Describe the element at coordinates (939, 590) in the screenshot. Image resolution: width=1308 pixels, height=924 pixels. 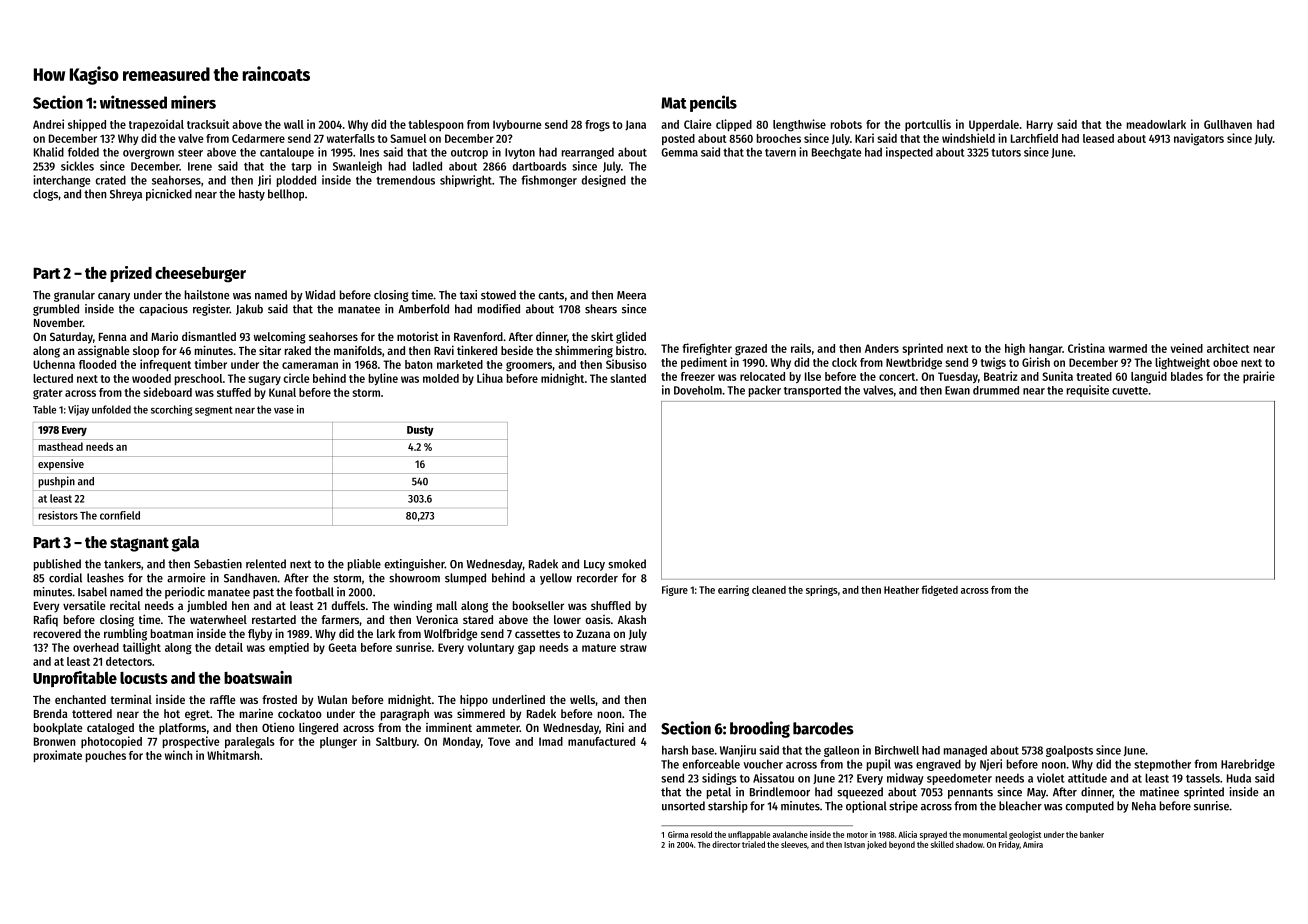
I see `fidgeted` at that location.
